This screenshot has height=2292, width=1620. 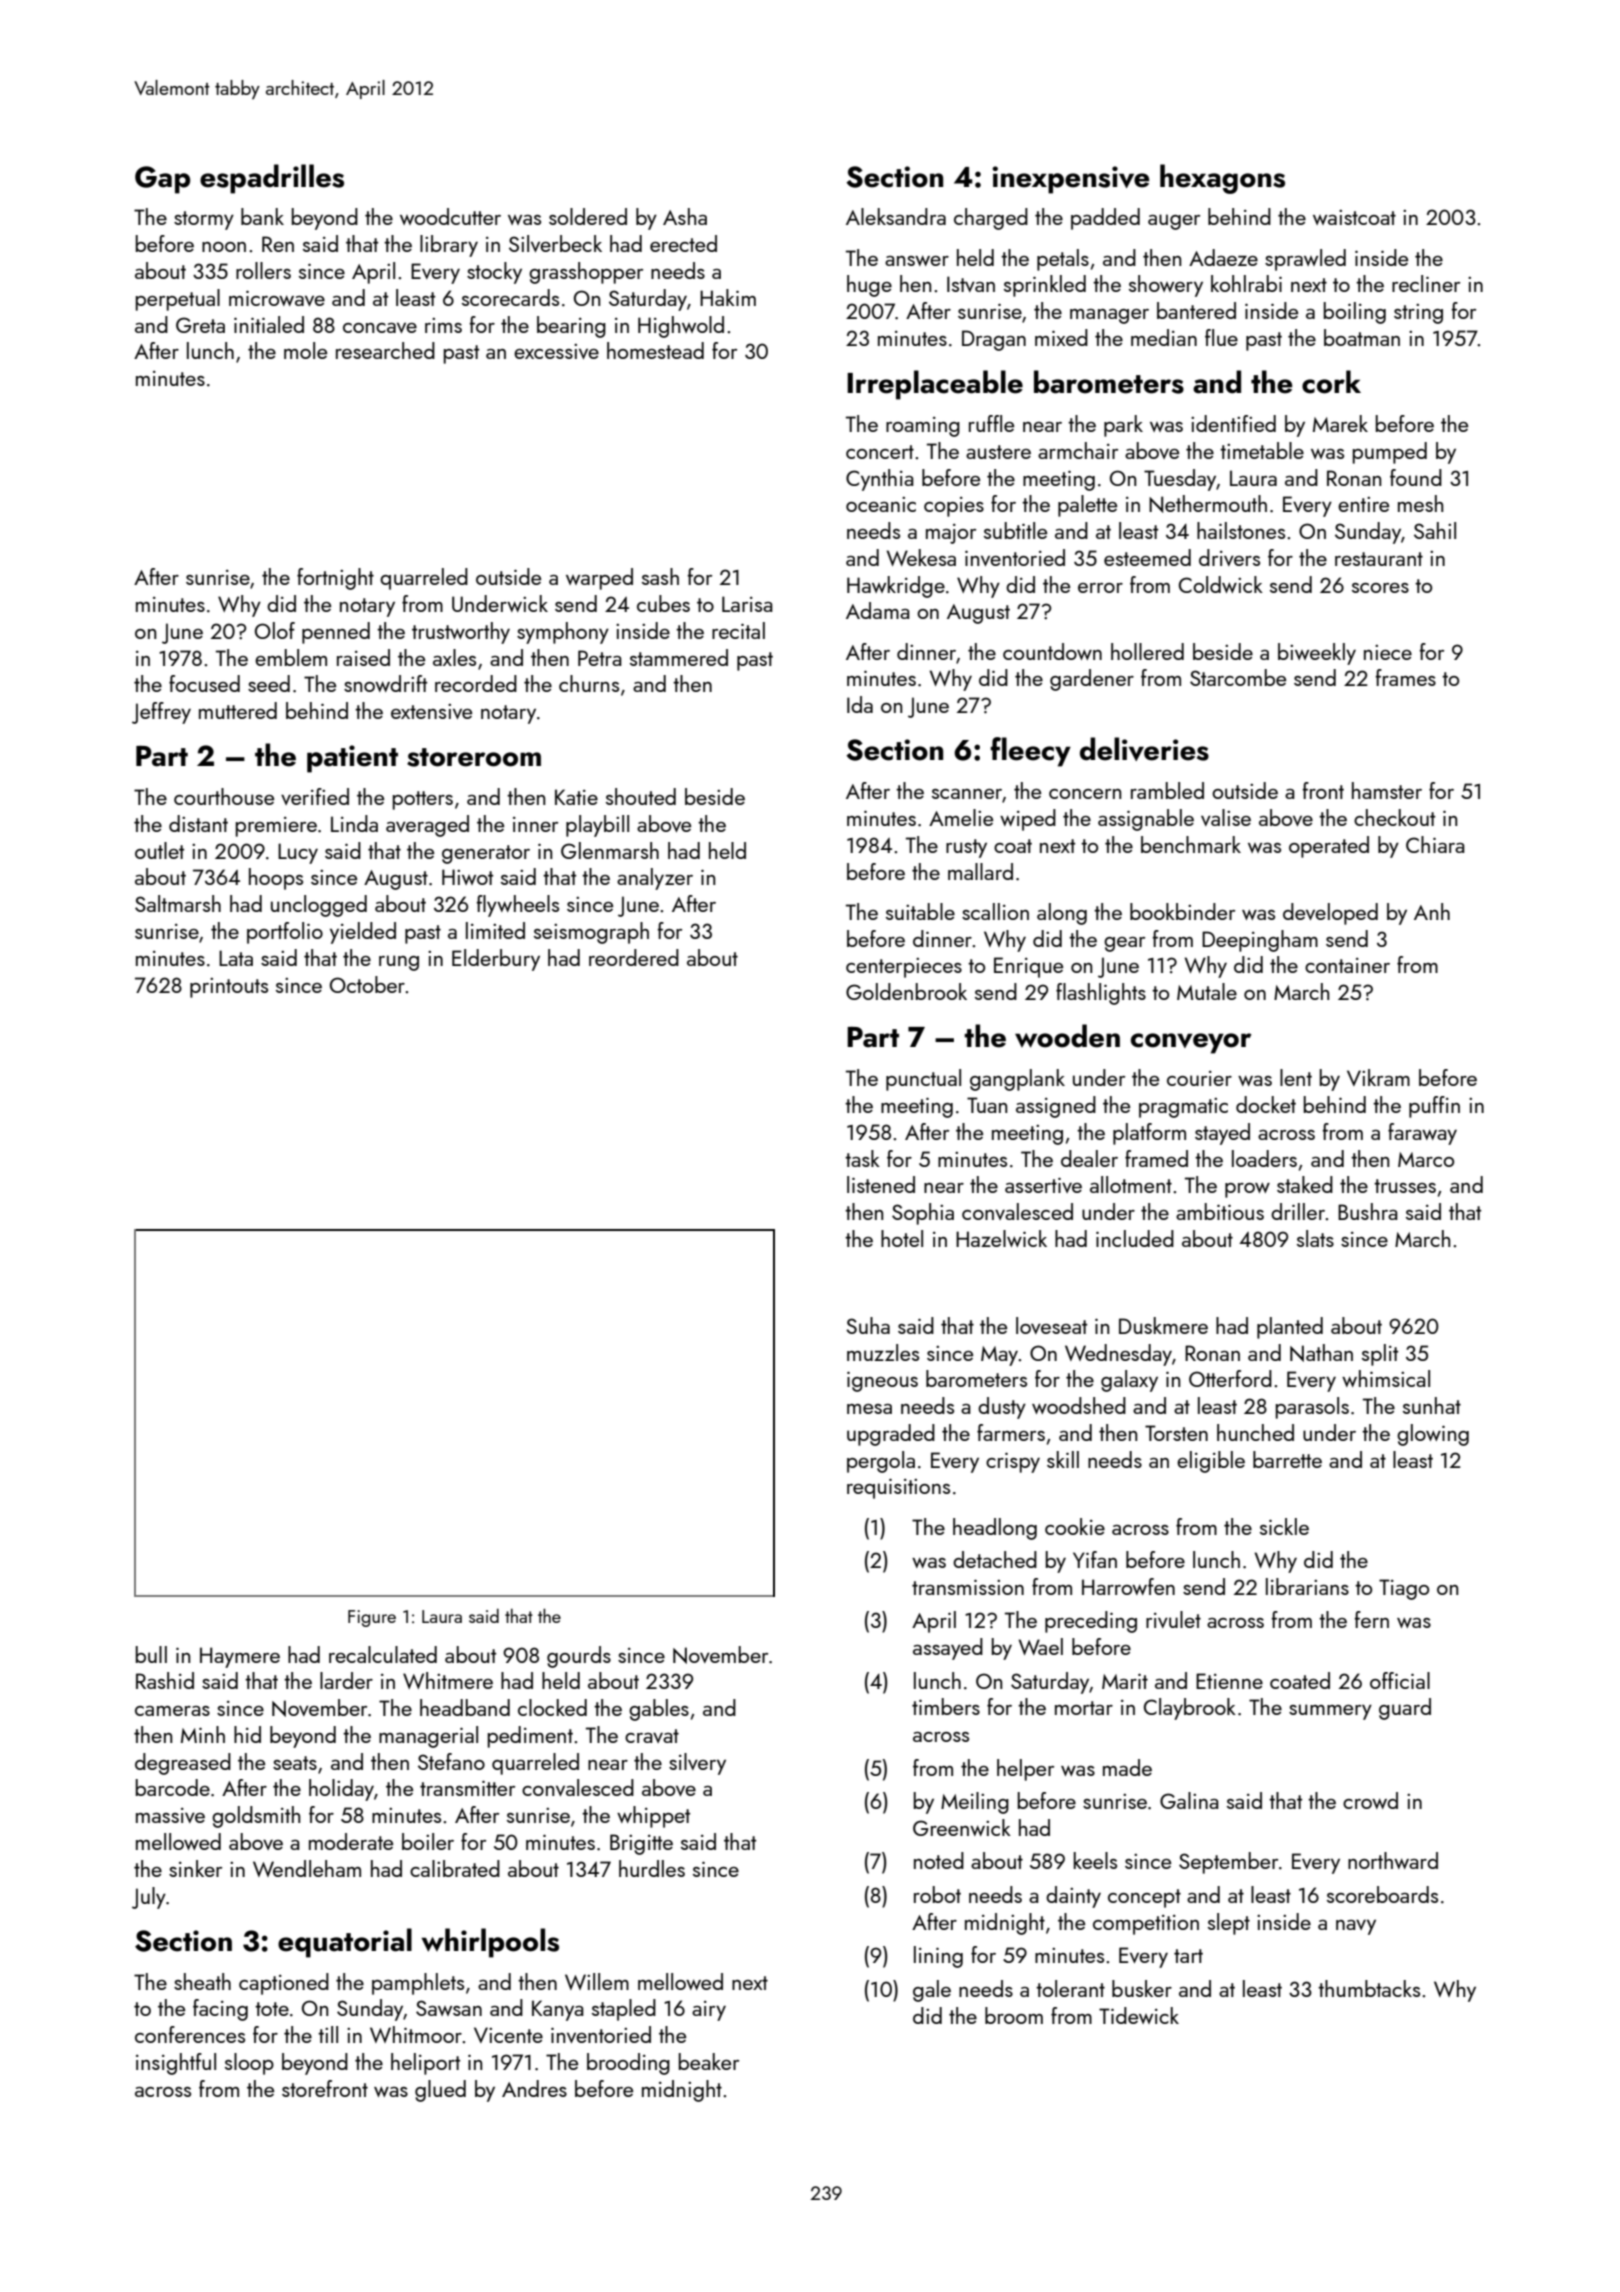 I want to click on recliner, so click(x=1426, y=283).
